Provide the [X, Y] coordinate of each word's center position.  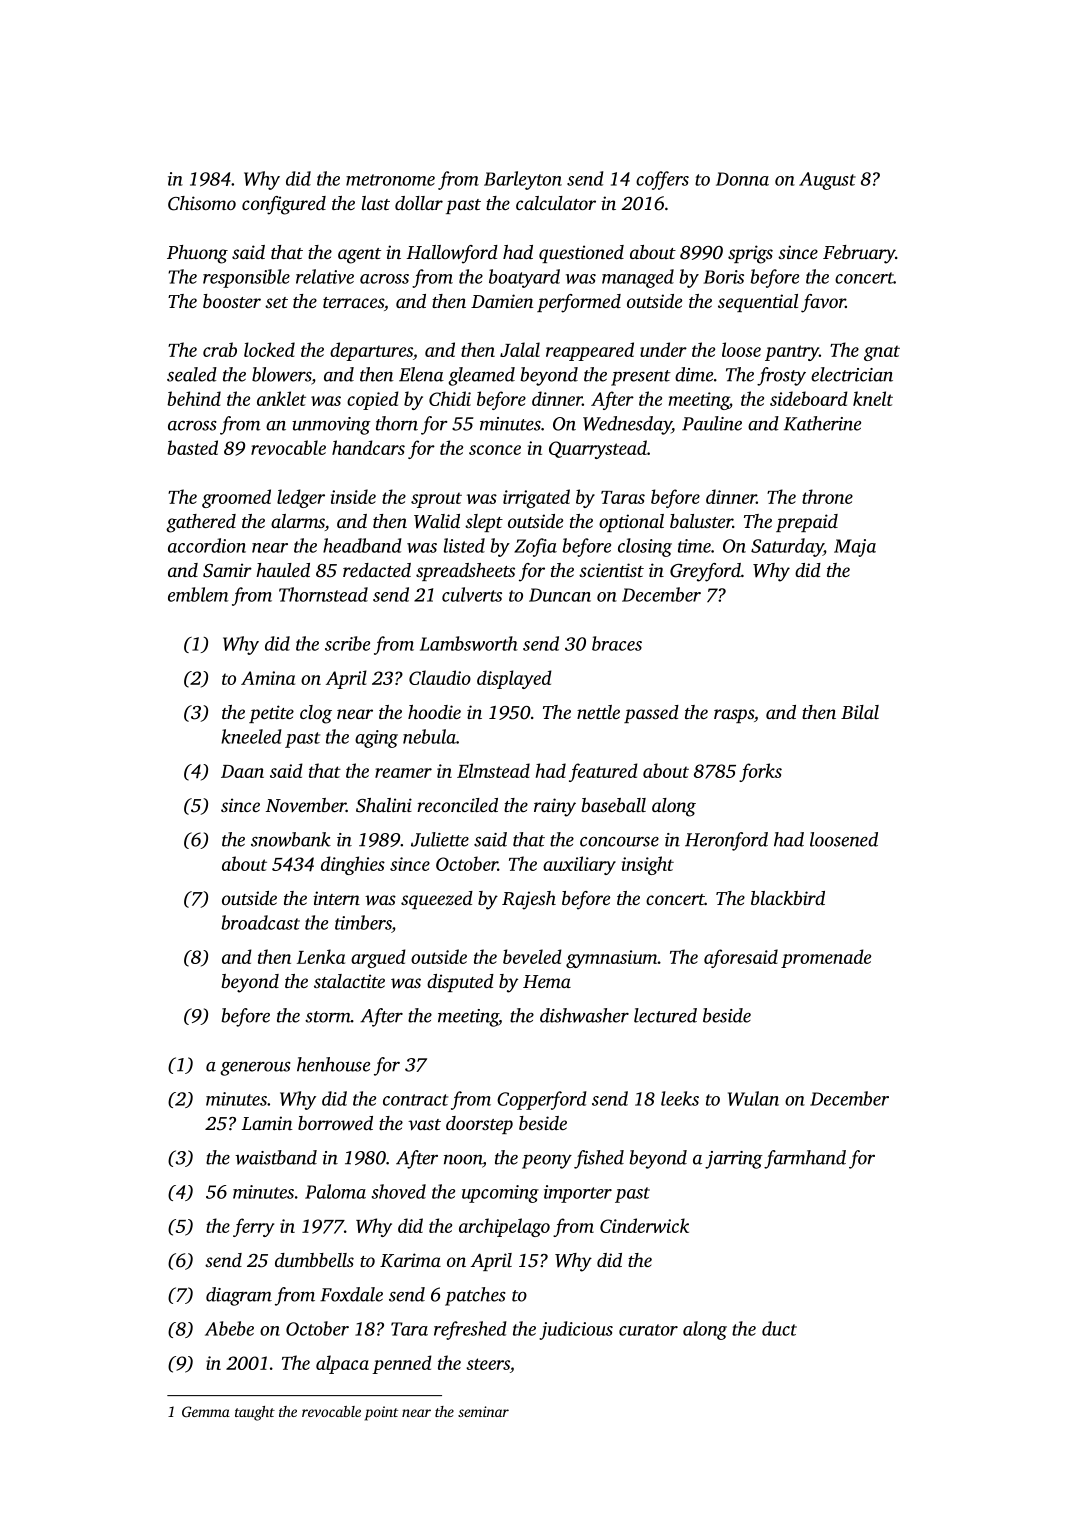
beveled [532, 956]
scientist [611, 570]
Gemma [206, 1411]
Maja [855, 548]
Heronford [726, 841]
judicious [576, 1330]
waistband [276, 1157]
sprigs [750, 254]
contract [415, 1100]
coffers [662, 180]
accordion [207, 545]
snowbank [291, 839]
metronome [390, 180]
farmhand [805, 1159]
